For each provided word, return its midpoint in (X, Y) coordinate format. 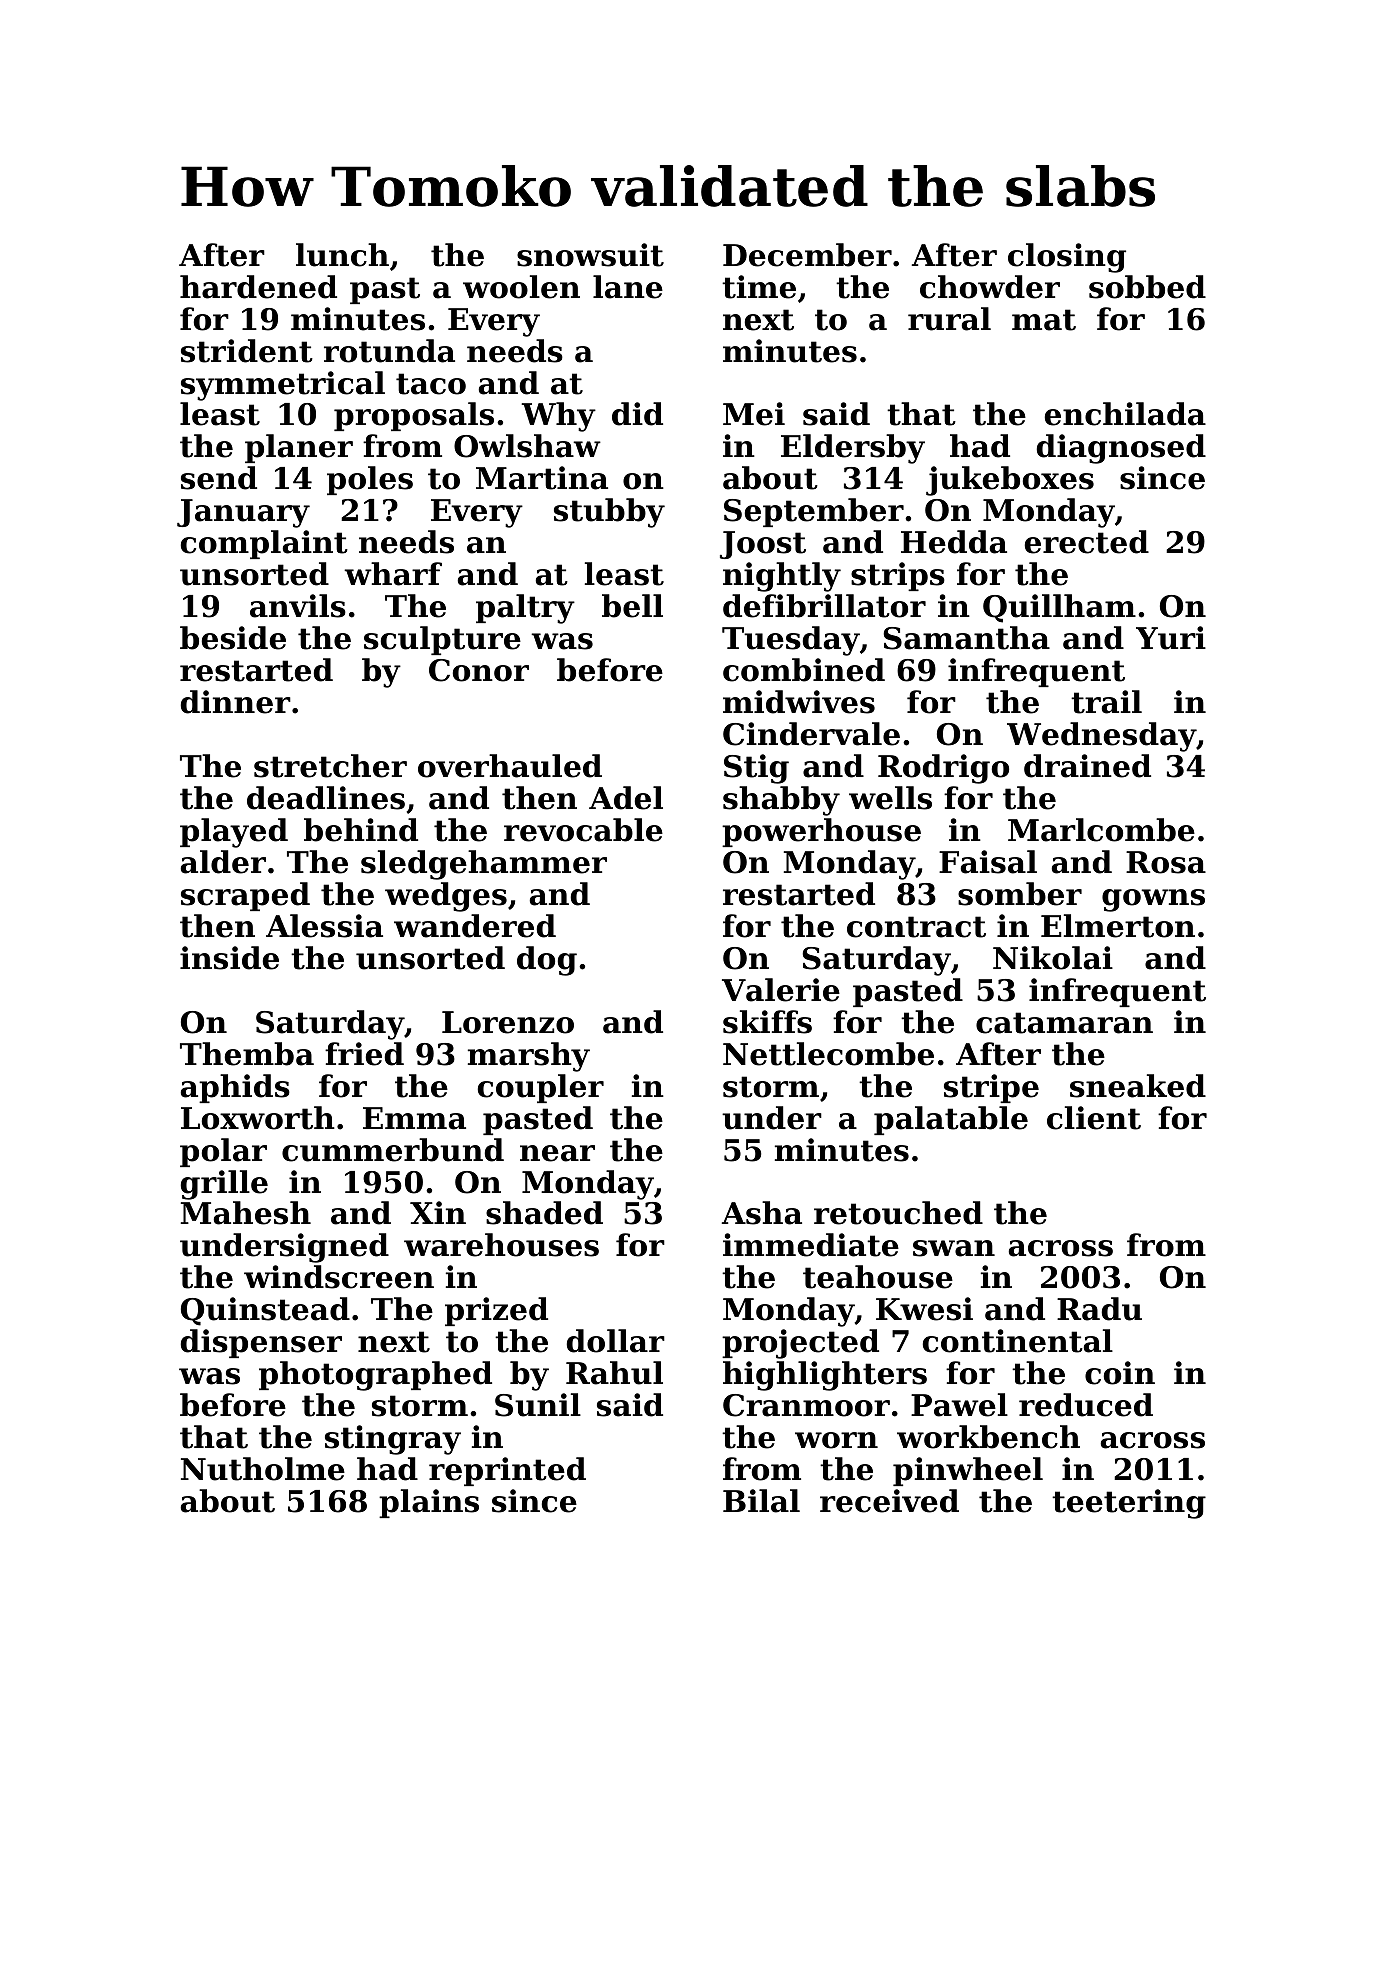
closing (1067, 258)
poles (370, 480)
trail (1106, 702)
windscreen (339, 1277)
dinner (236, 702)
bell (632, 606)
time (759, 287)
